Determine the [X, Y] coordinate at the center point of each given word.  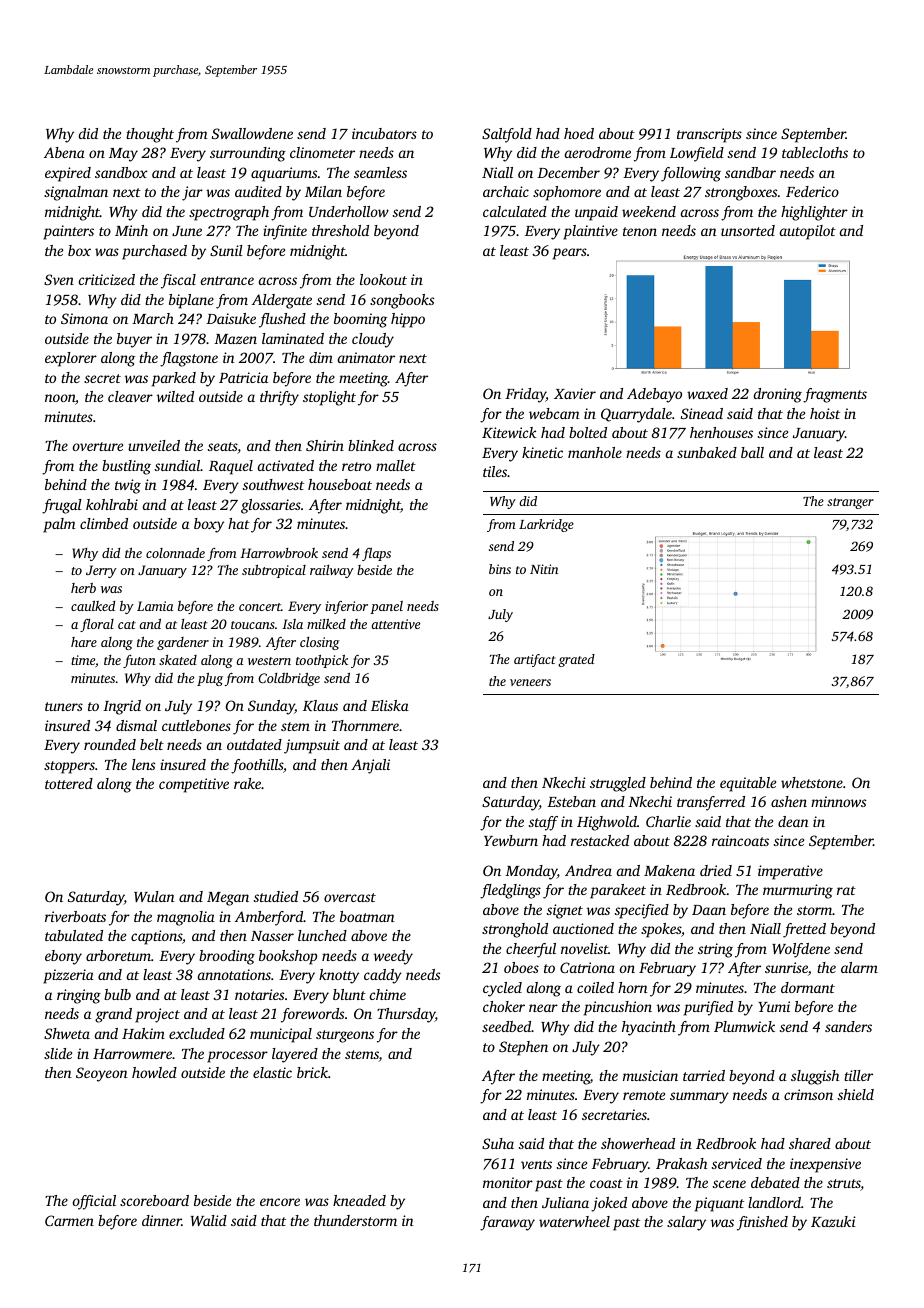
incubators [384, 133]
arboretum [118, 955]
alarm [859, 967]
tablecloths [815, 152]
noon [60, 398]
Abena [64, 152]
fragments [835, 395]
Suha [498, 1143]
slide [58, 1053]
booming [360, 320]
